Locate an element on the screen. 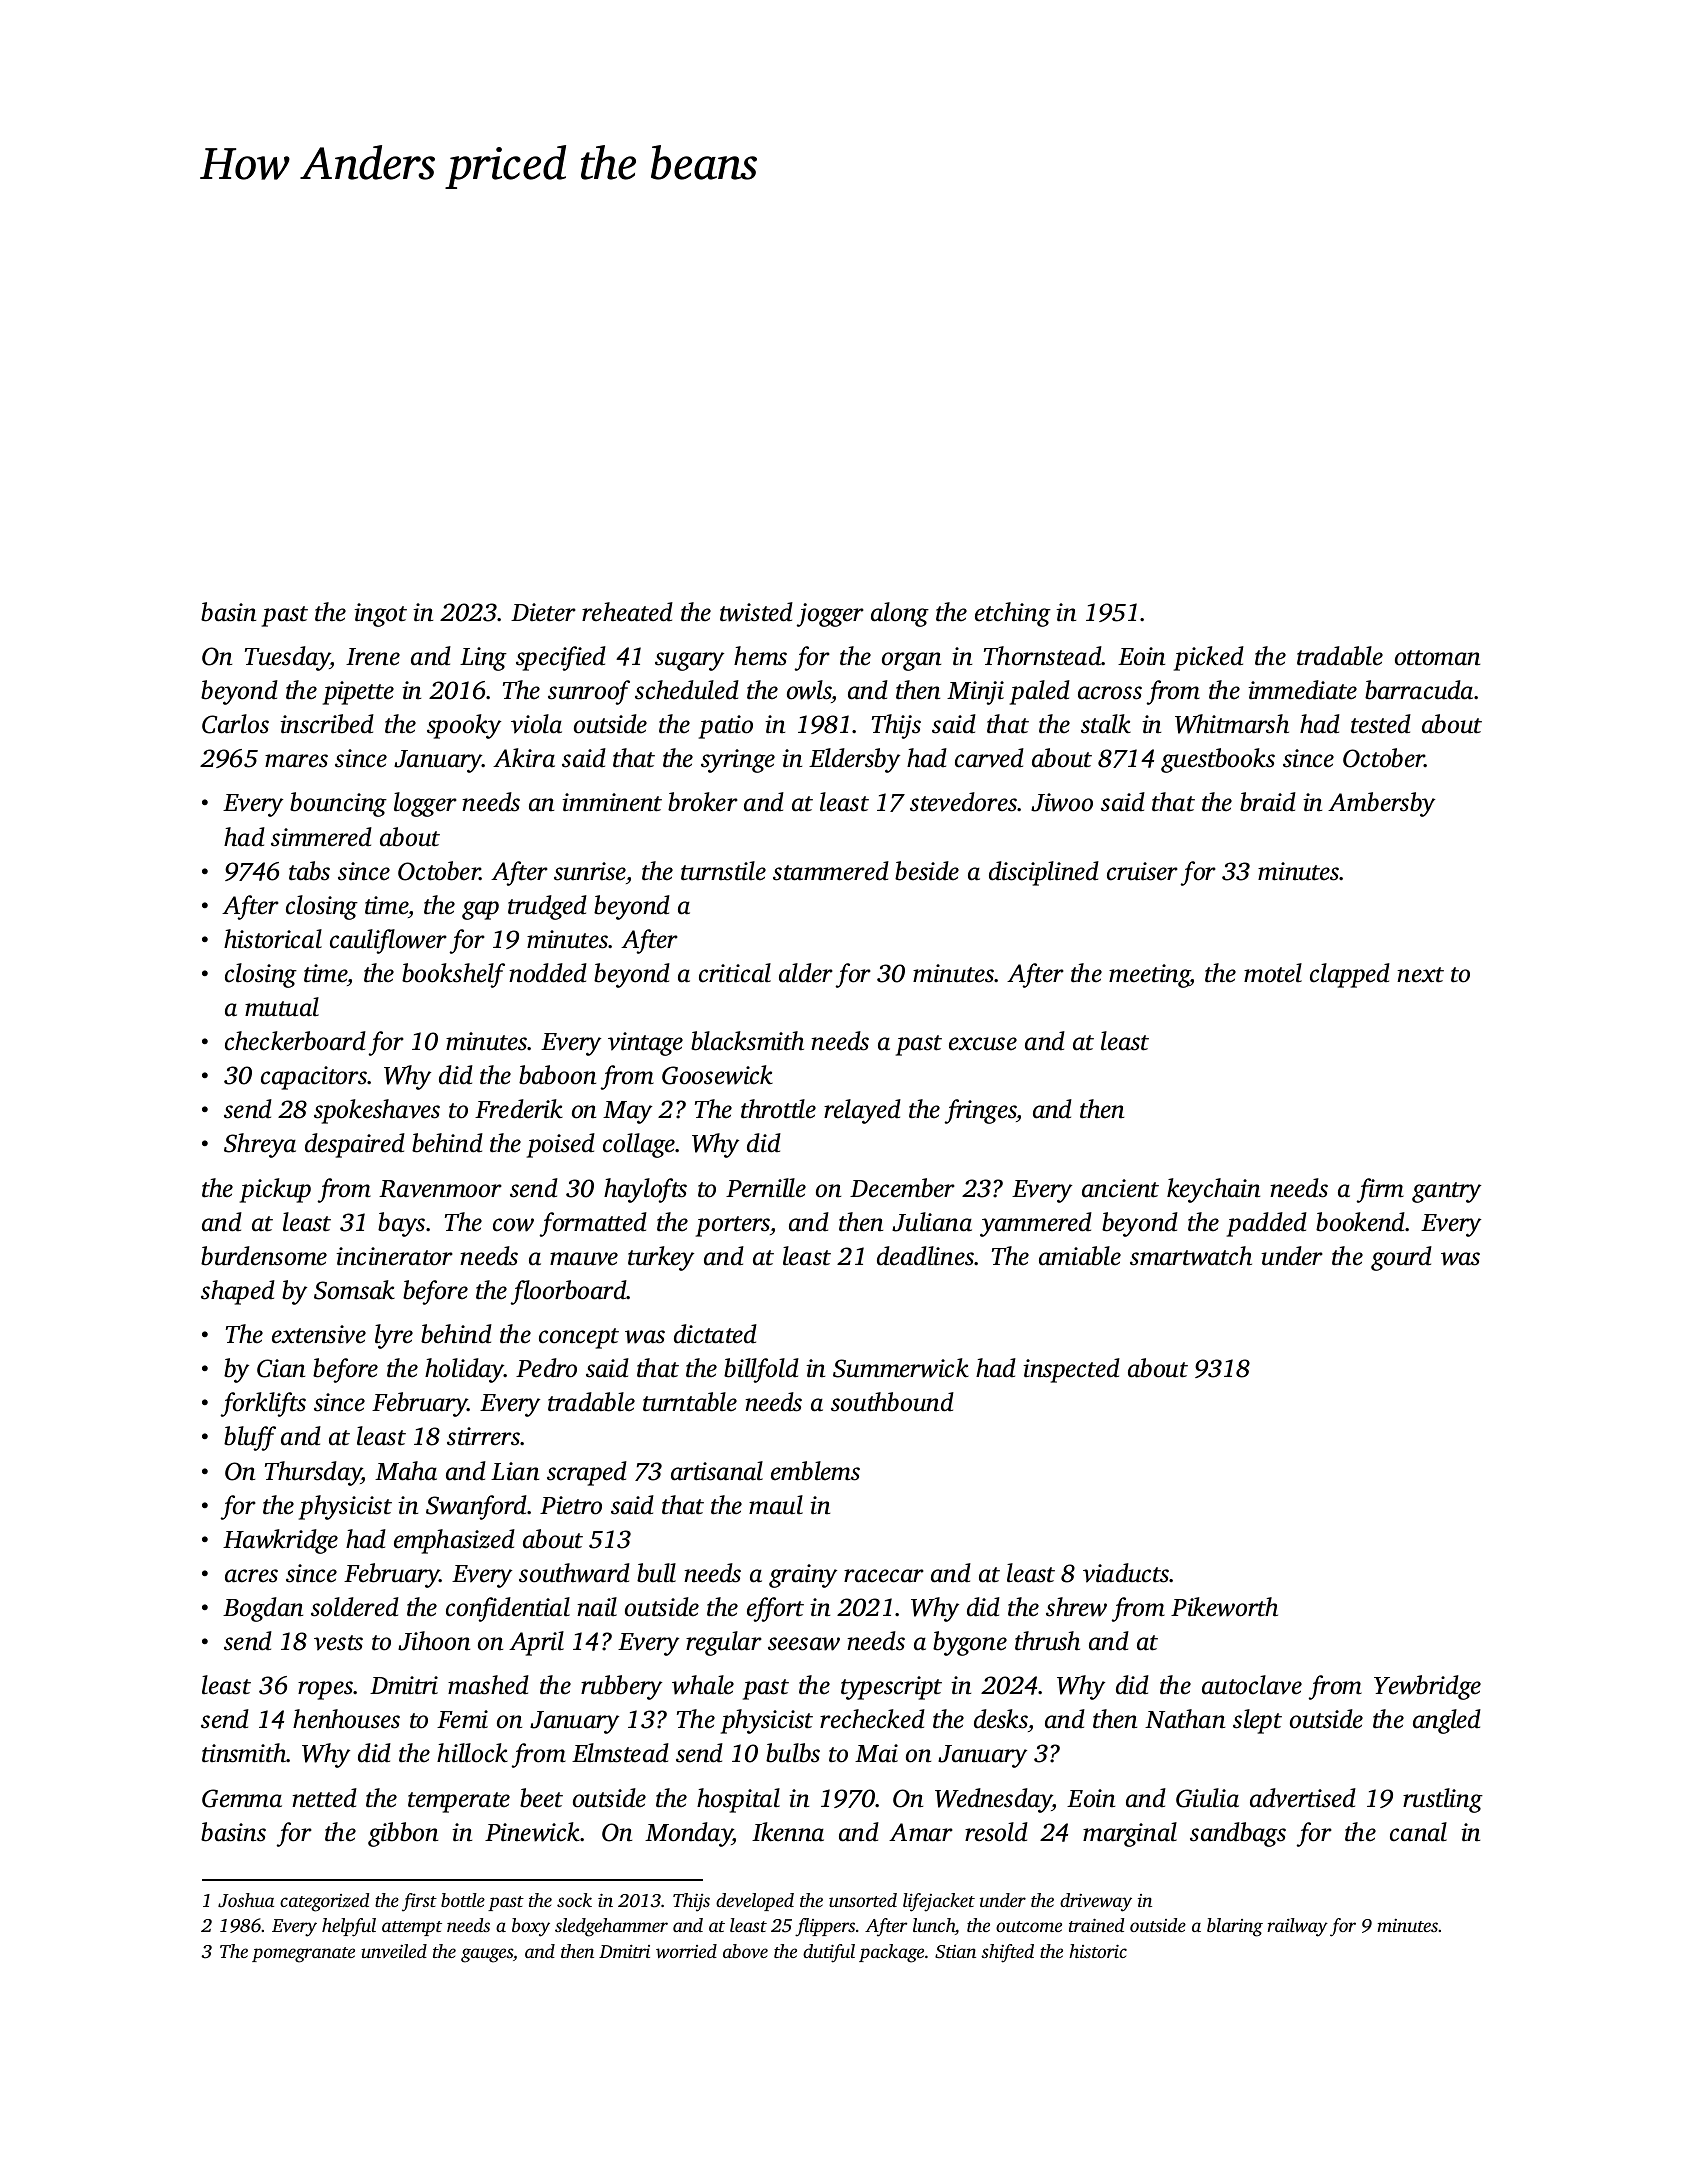  ottoman is located at coordinates (1437, 658).
